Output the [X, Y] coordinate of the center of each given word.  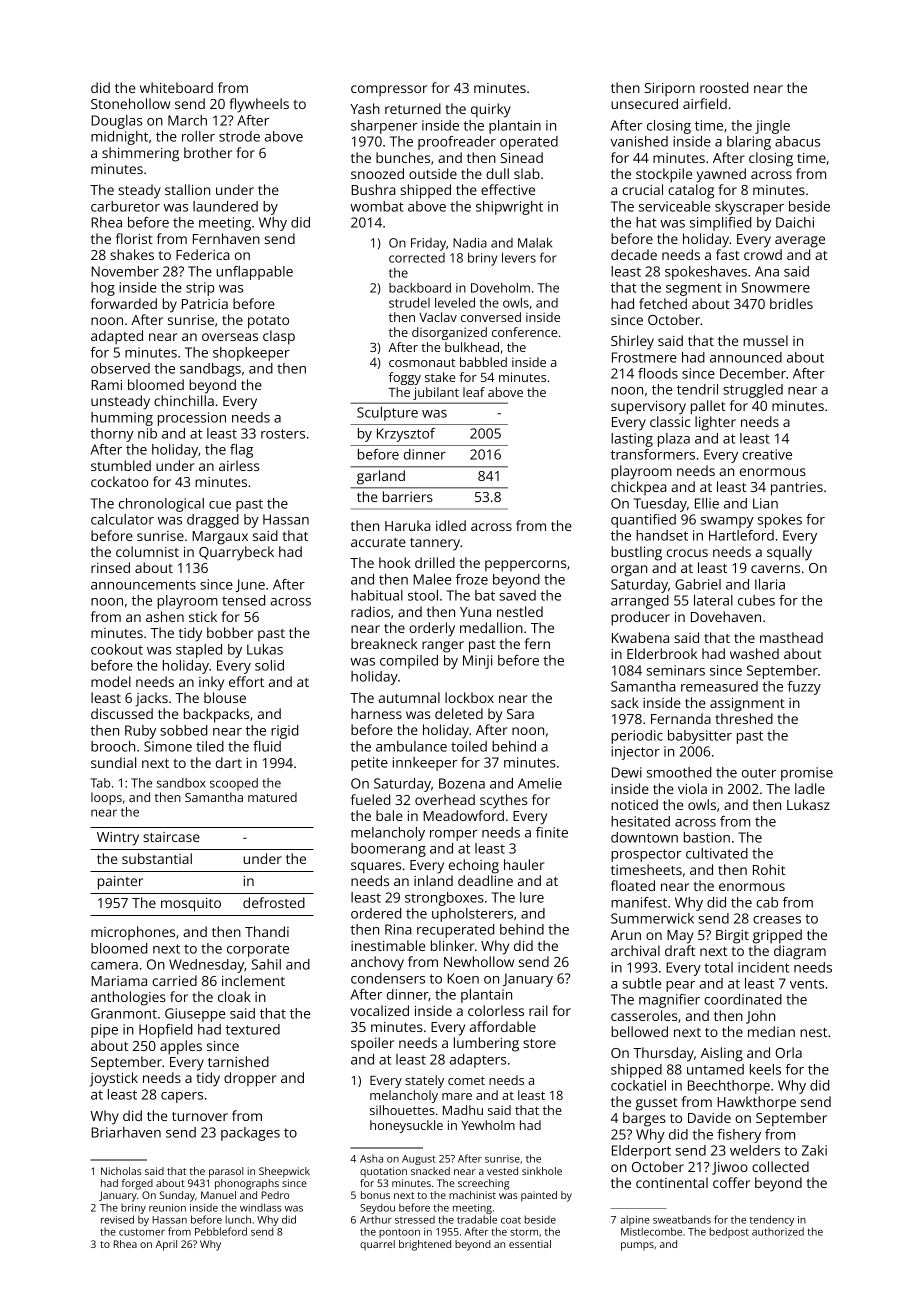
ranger [443, 647]
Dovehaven [726, 616]
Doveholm [500, 288]
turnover [200, 1116]
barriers [408, 496]
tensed [243, 600]
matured [272, 797]
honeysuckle [406, 1126]
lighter [715, 423]
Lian [765, 503]
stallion [187, 189]
